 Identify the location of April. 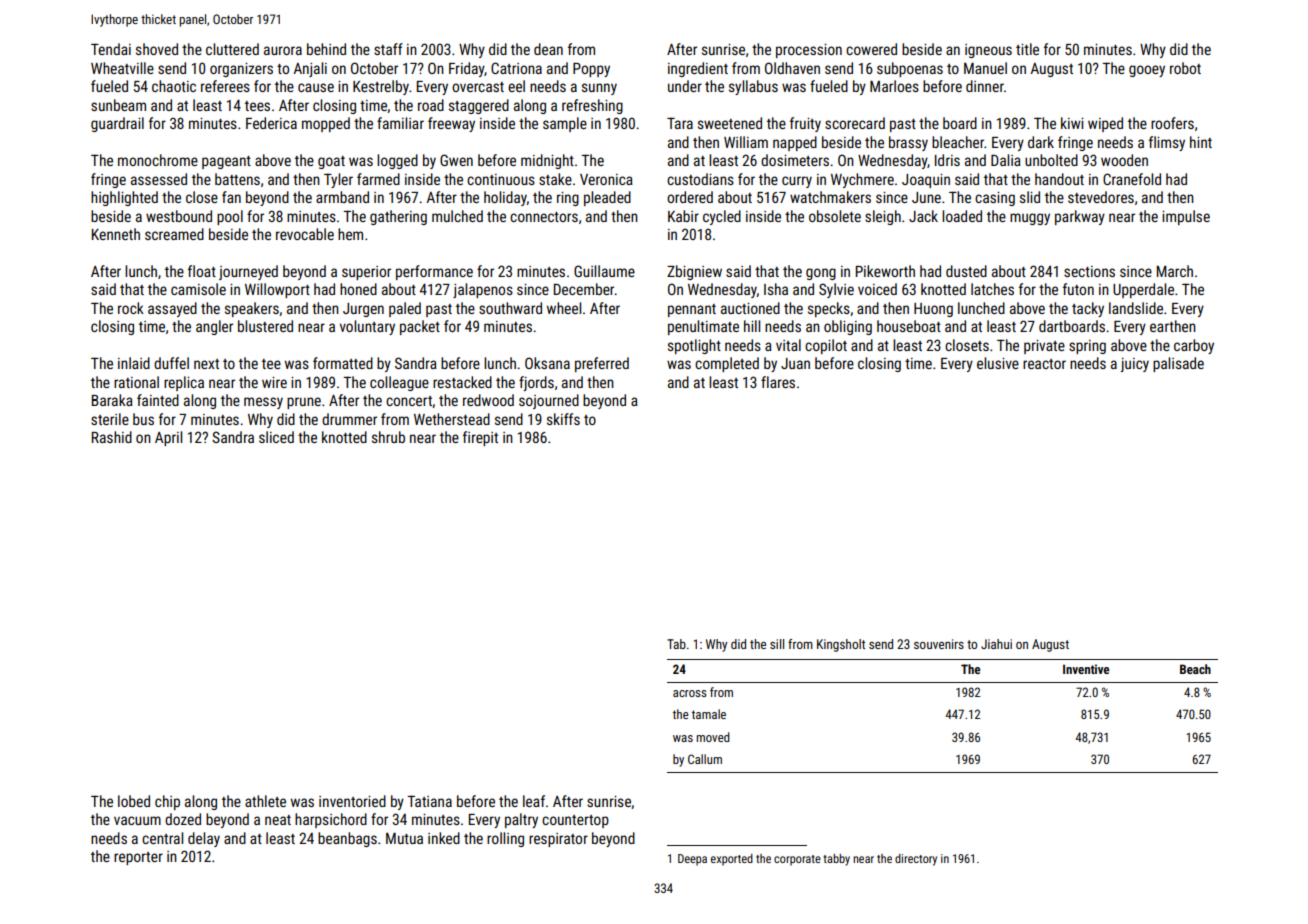
(168, 438).
